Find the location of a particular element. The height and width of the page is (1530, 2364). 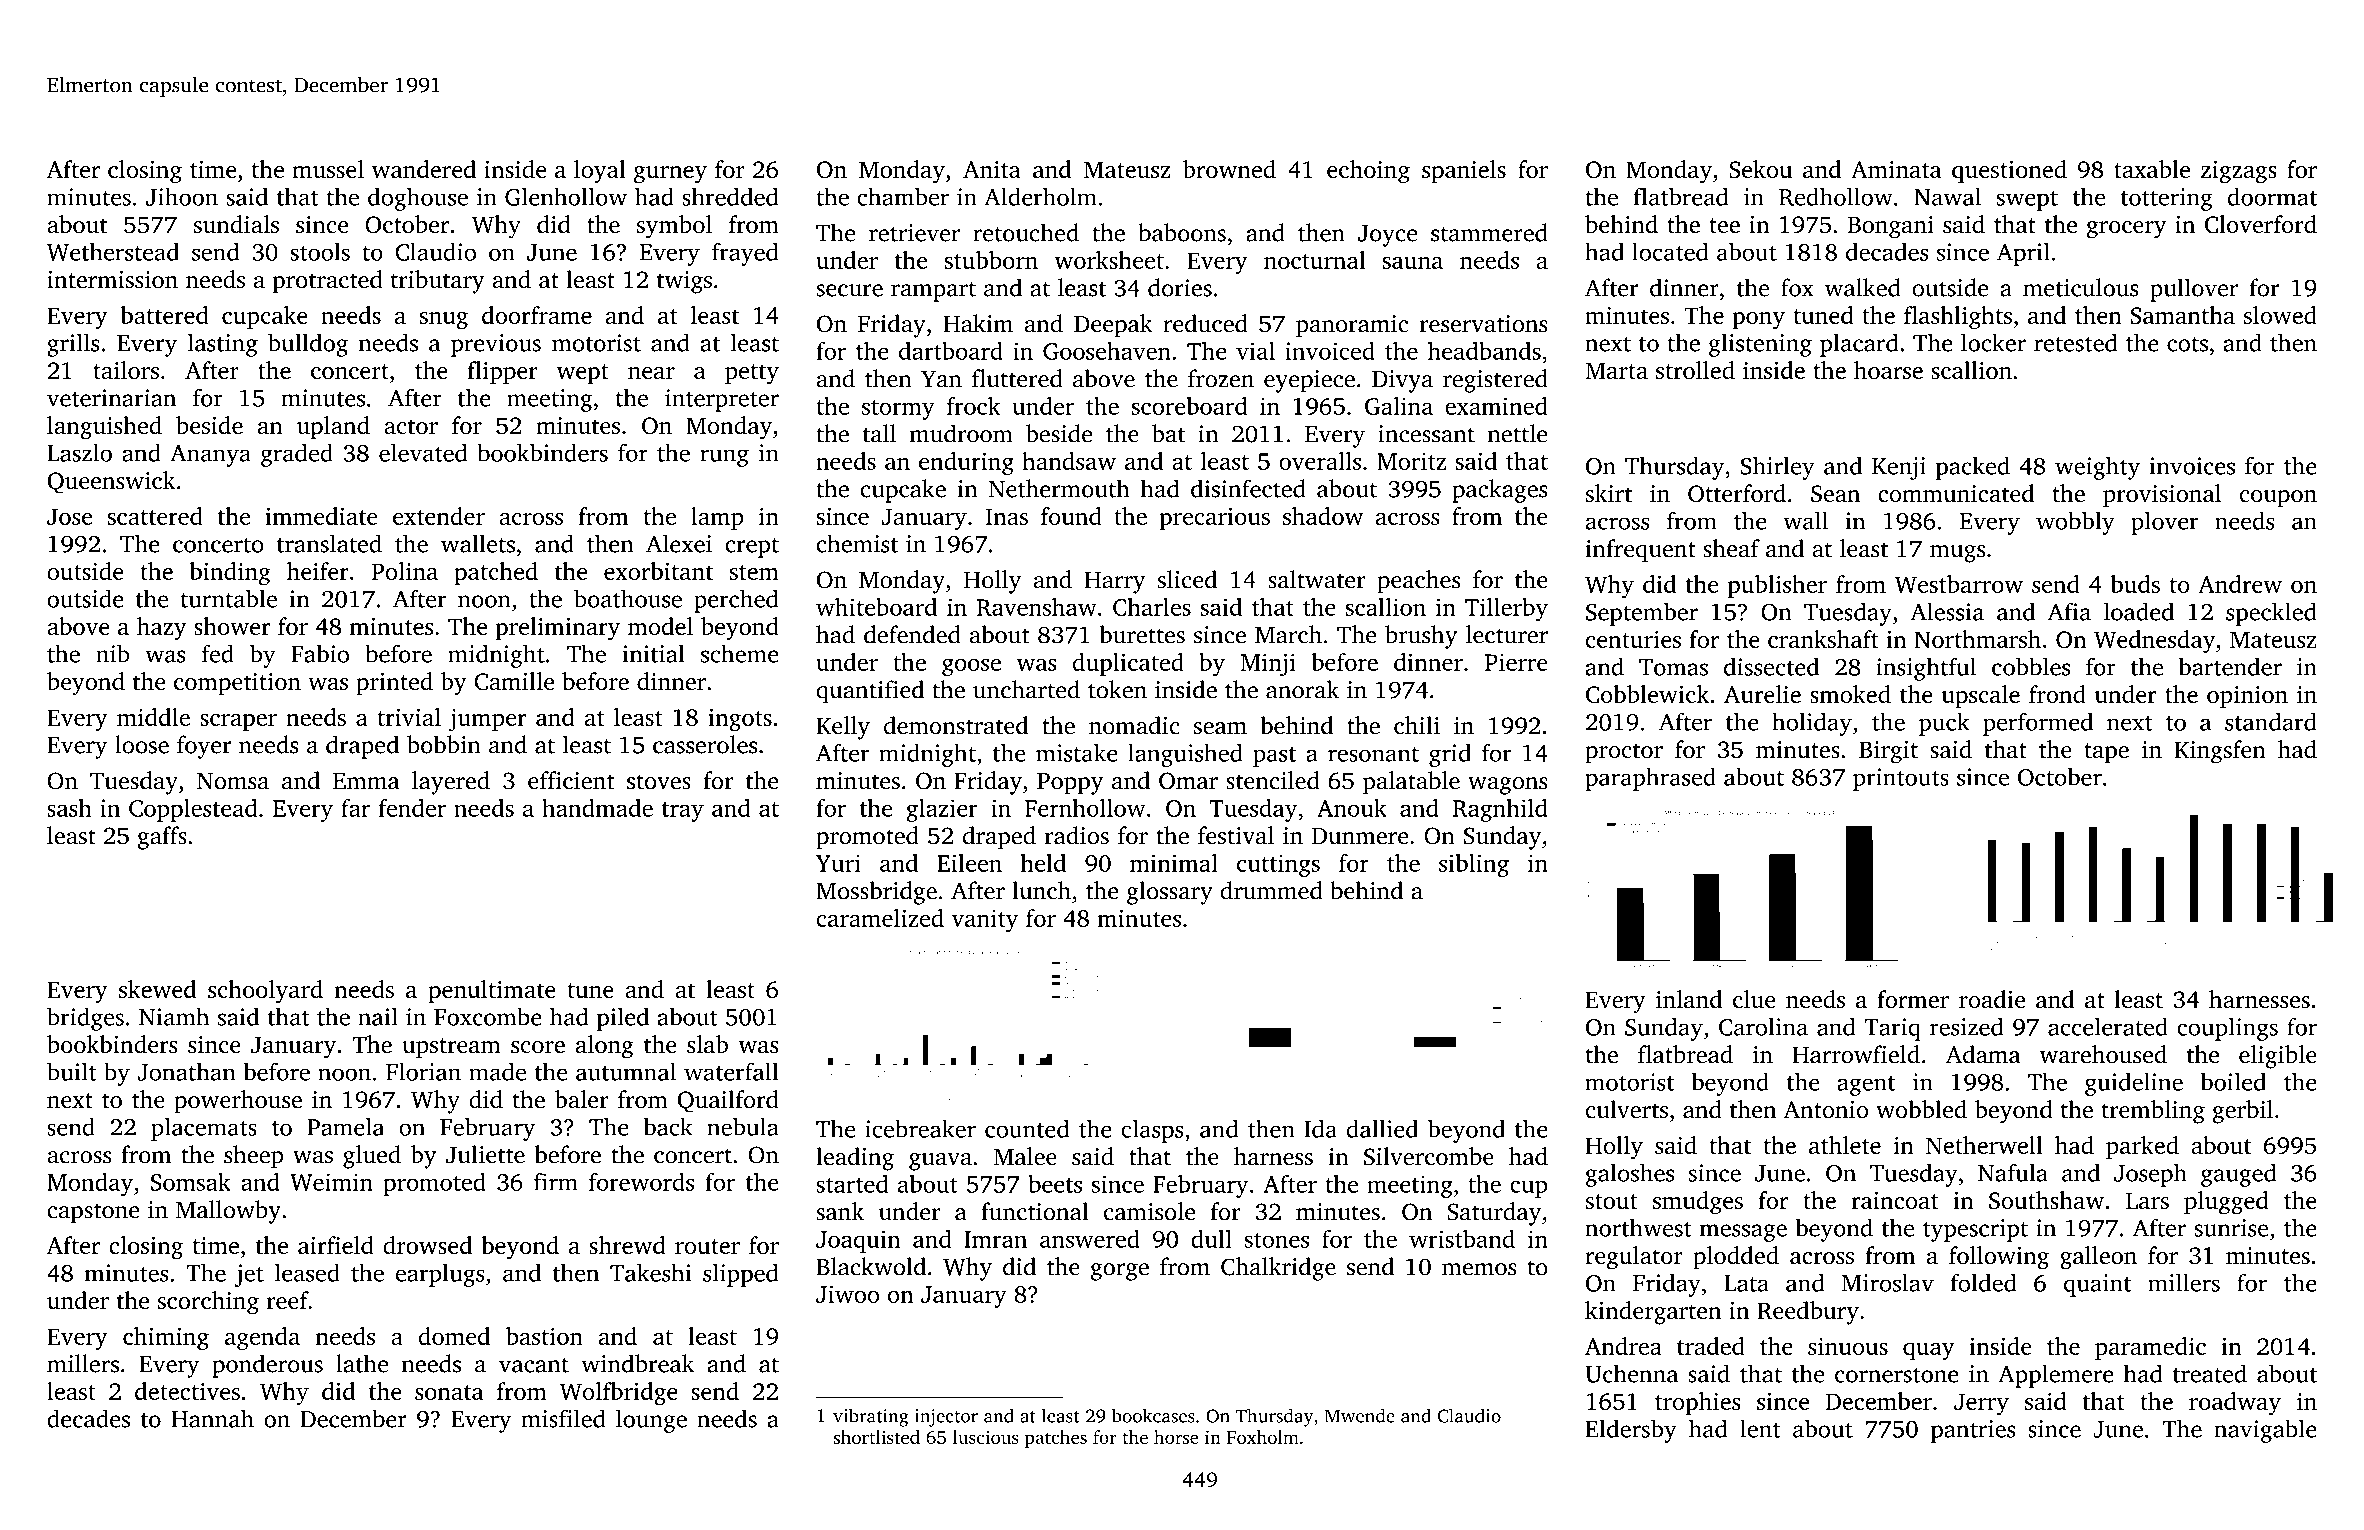

spaniels is located at coordinates (1464, 171).
